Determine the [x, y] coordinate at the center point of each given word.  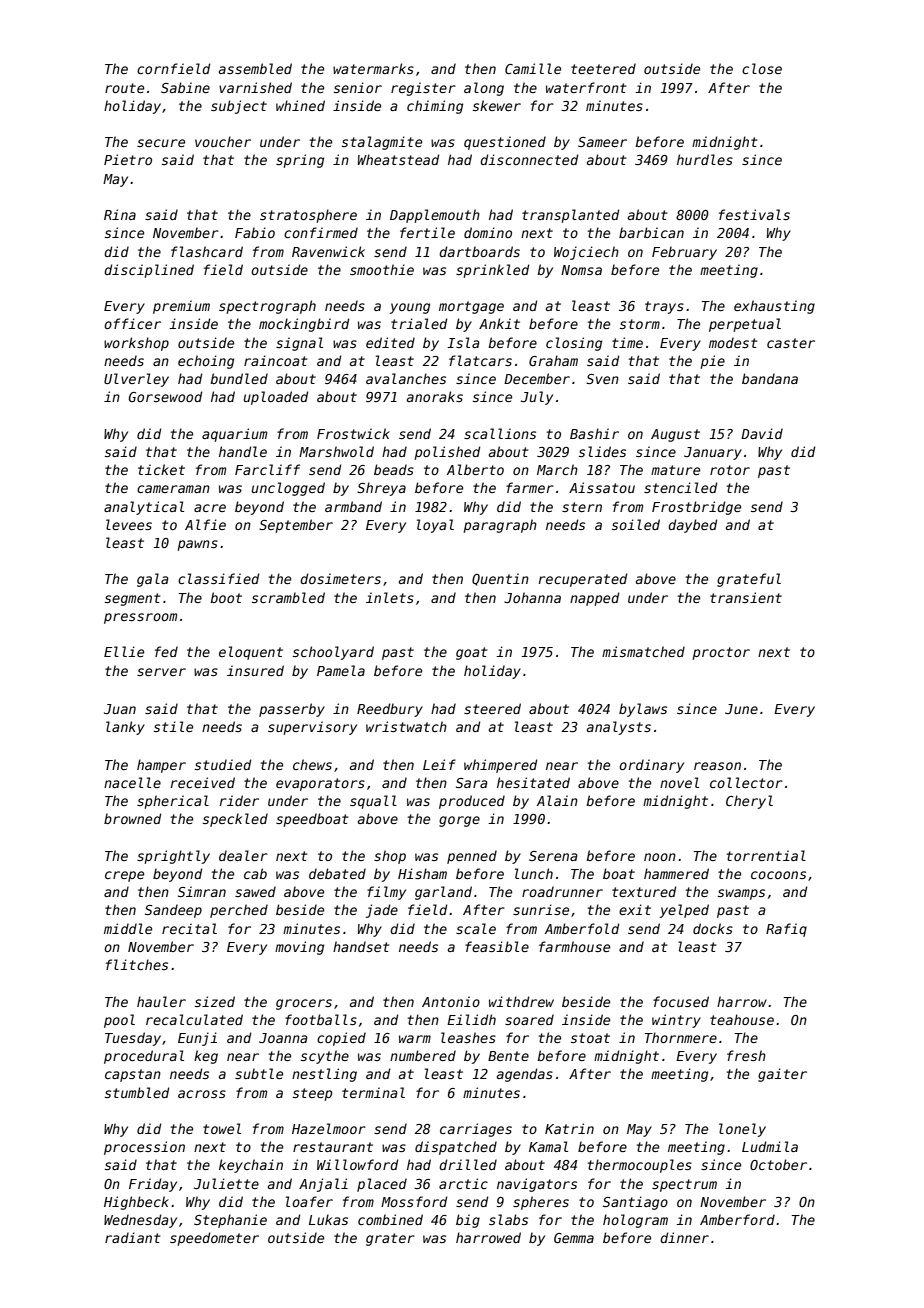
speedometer [214, 1239]
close [762, 68]
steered [492, 708]
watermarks [373, 68]
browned [132, 818]
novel [679, 782]
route [124, 88]
